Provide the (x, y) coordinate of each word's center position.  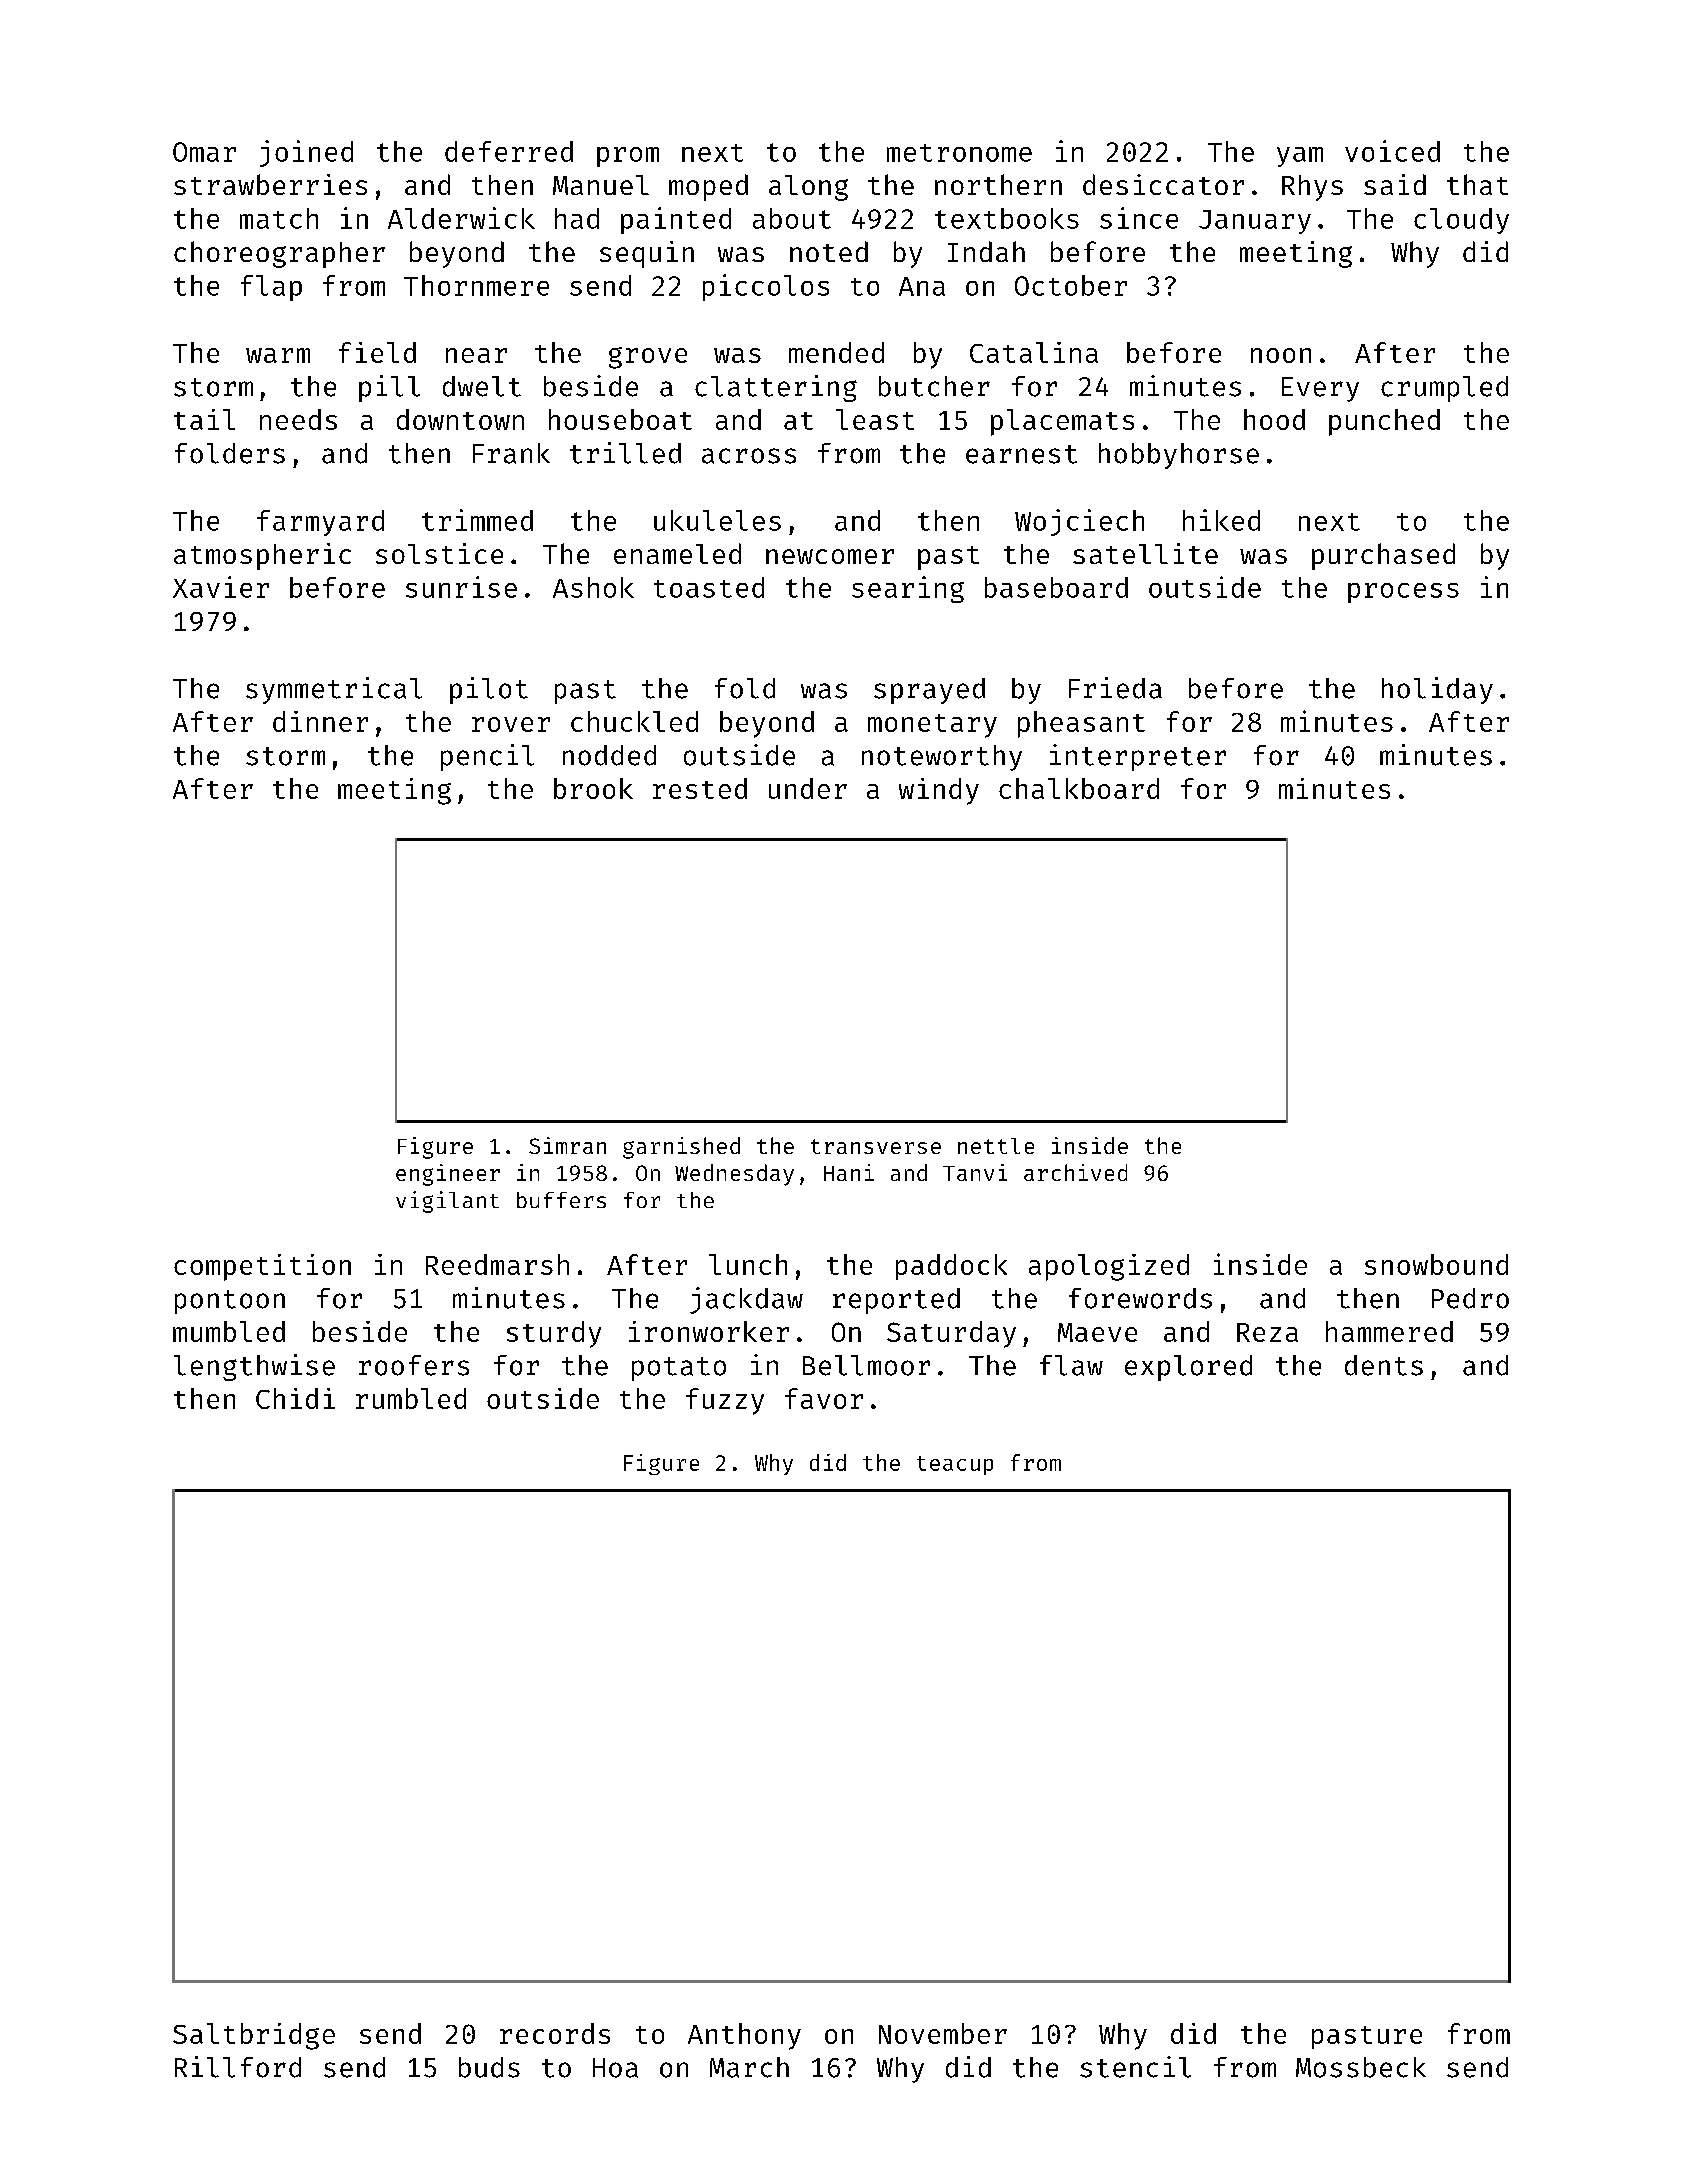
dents (1384, 1365)
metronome (959, 153)
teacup (955, 1465)
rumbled (411, 1398)
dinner (320, 721)
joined (306, 153)
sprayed (929, 691)
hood (1274, 419)
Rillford (238, 2067)
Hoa (615, 2068)
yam (1300, 157)
